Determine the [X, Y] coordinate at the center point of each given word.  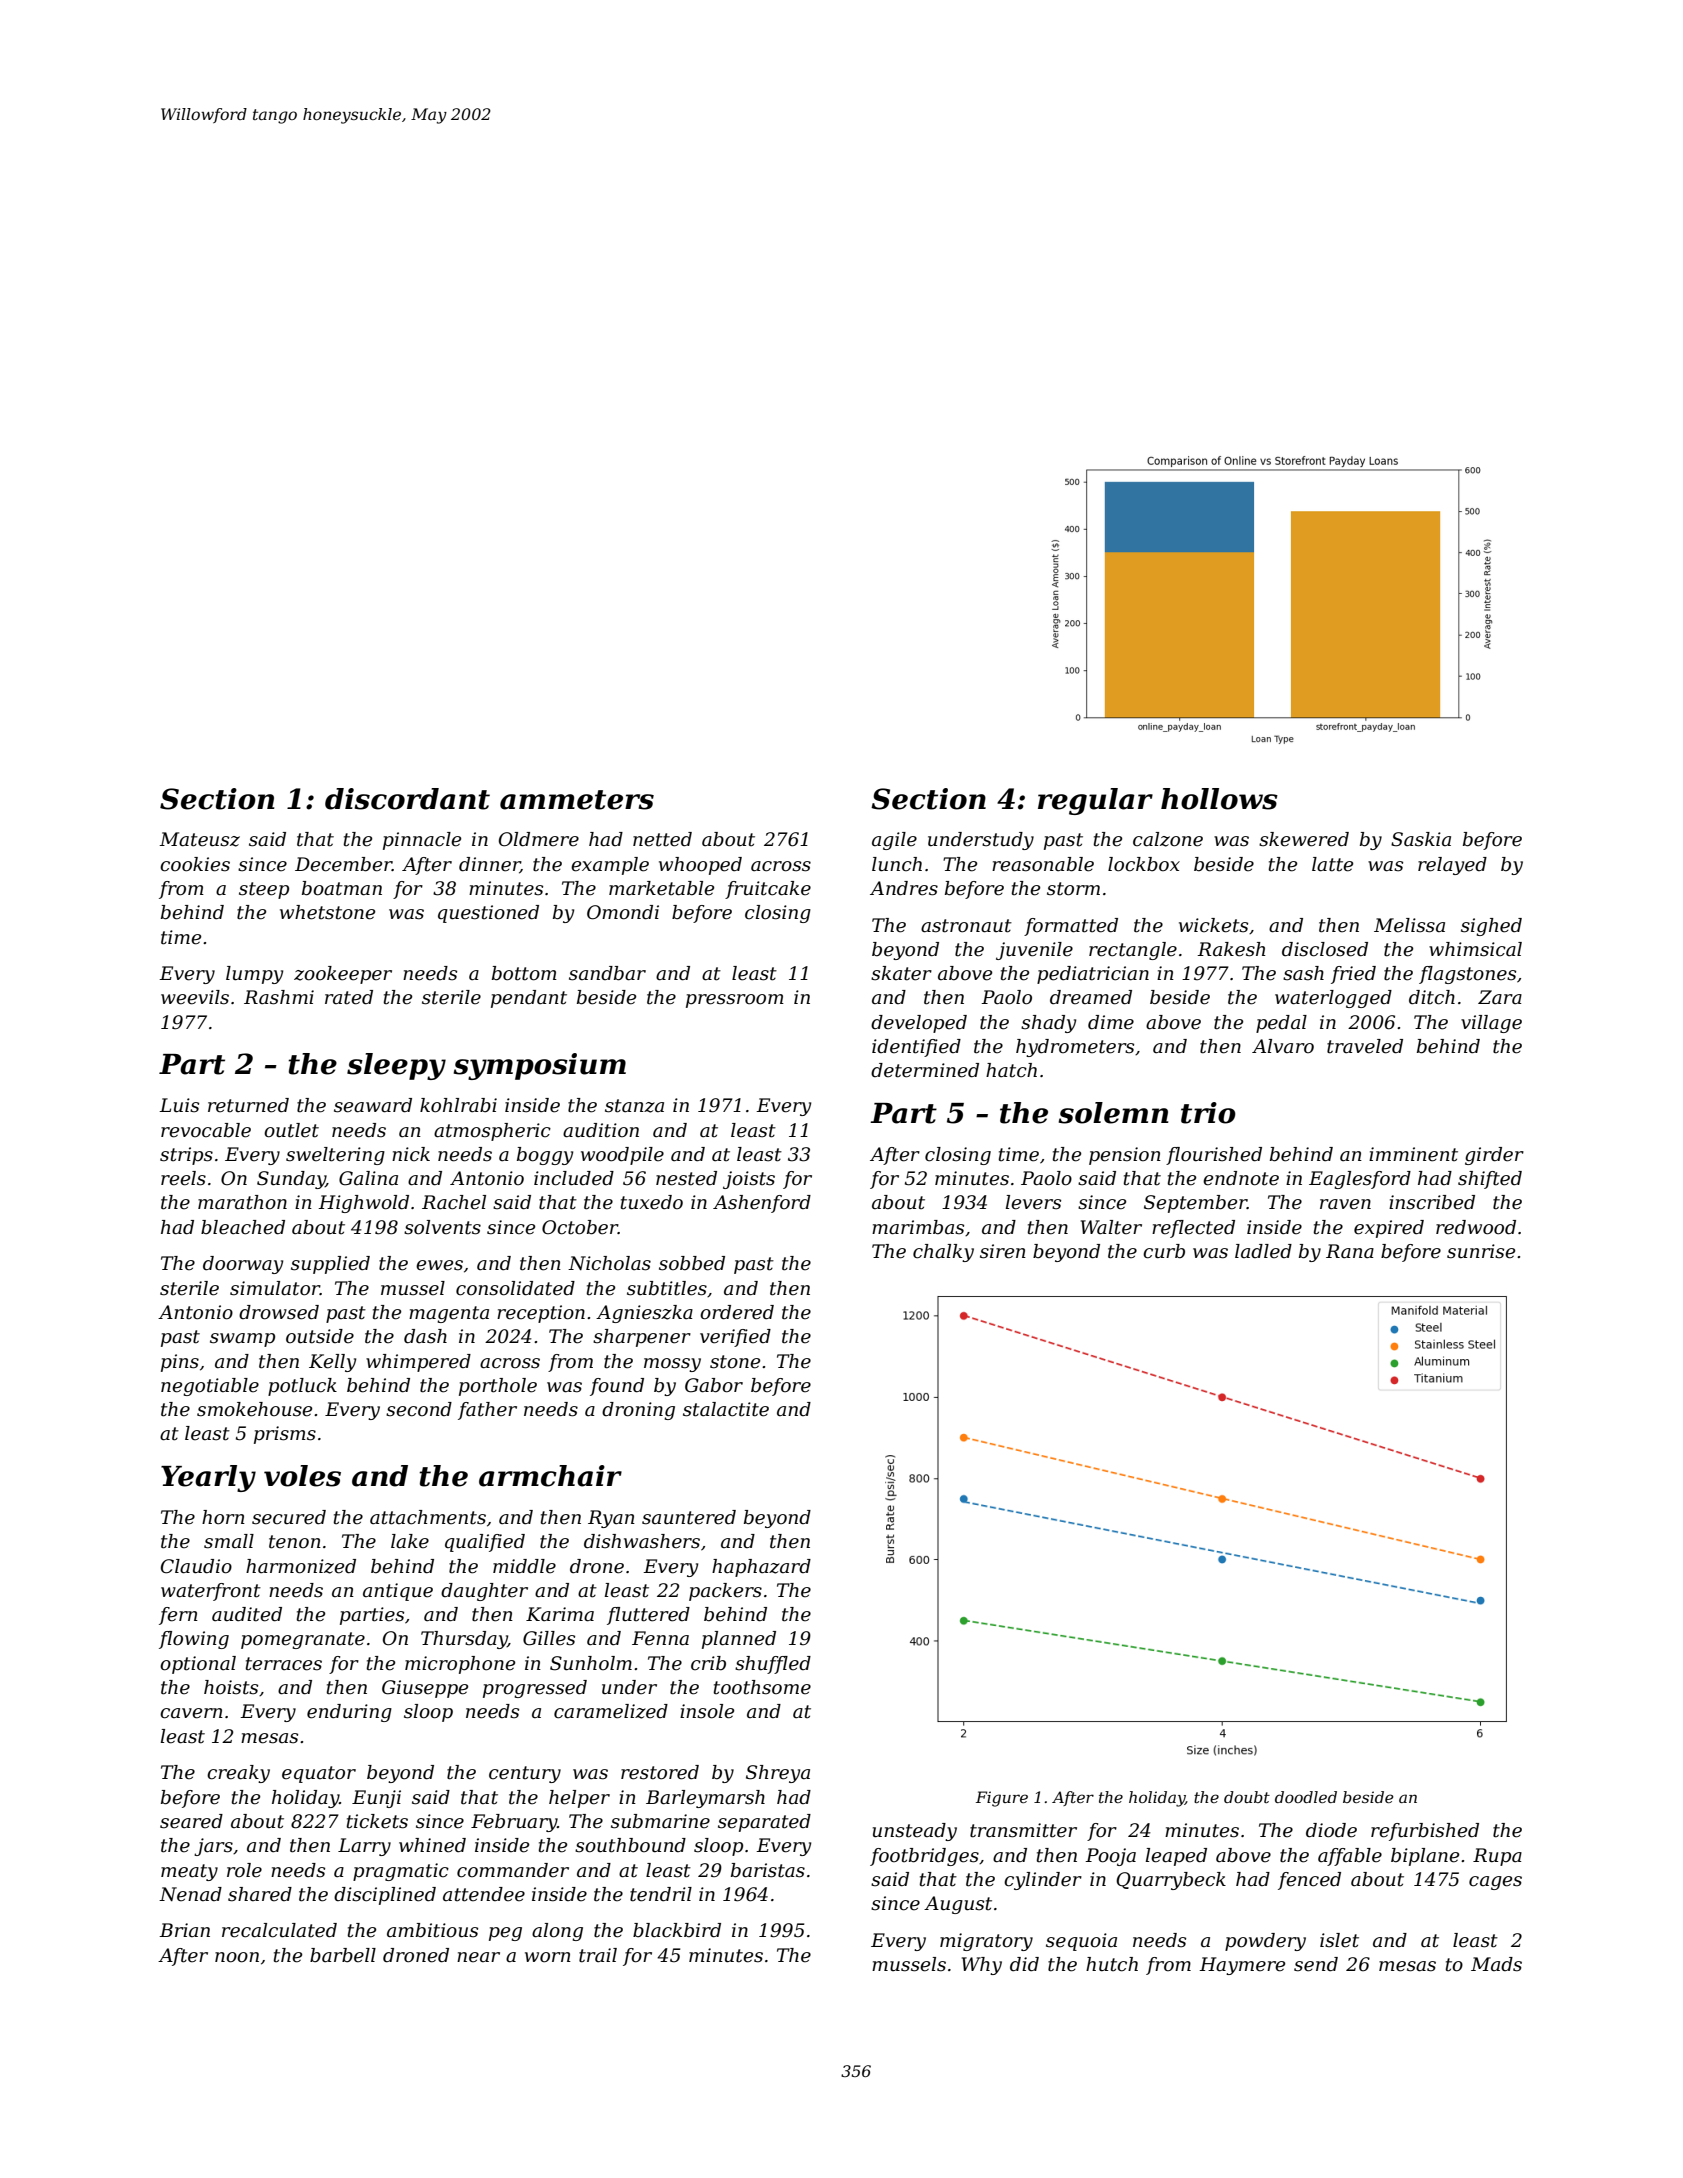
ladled [1263, 1251]
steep [264, 890]
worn [548, 1957]
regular [1095, 801]
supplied [330, 1265]
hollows [1219, 799]
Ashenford [762, 1204]
